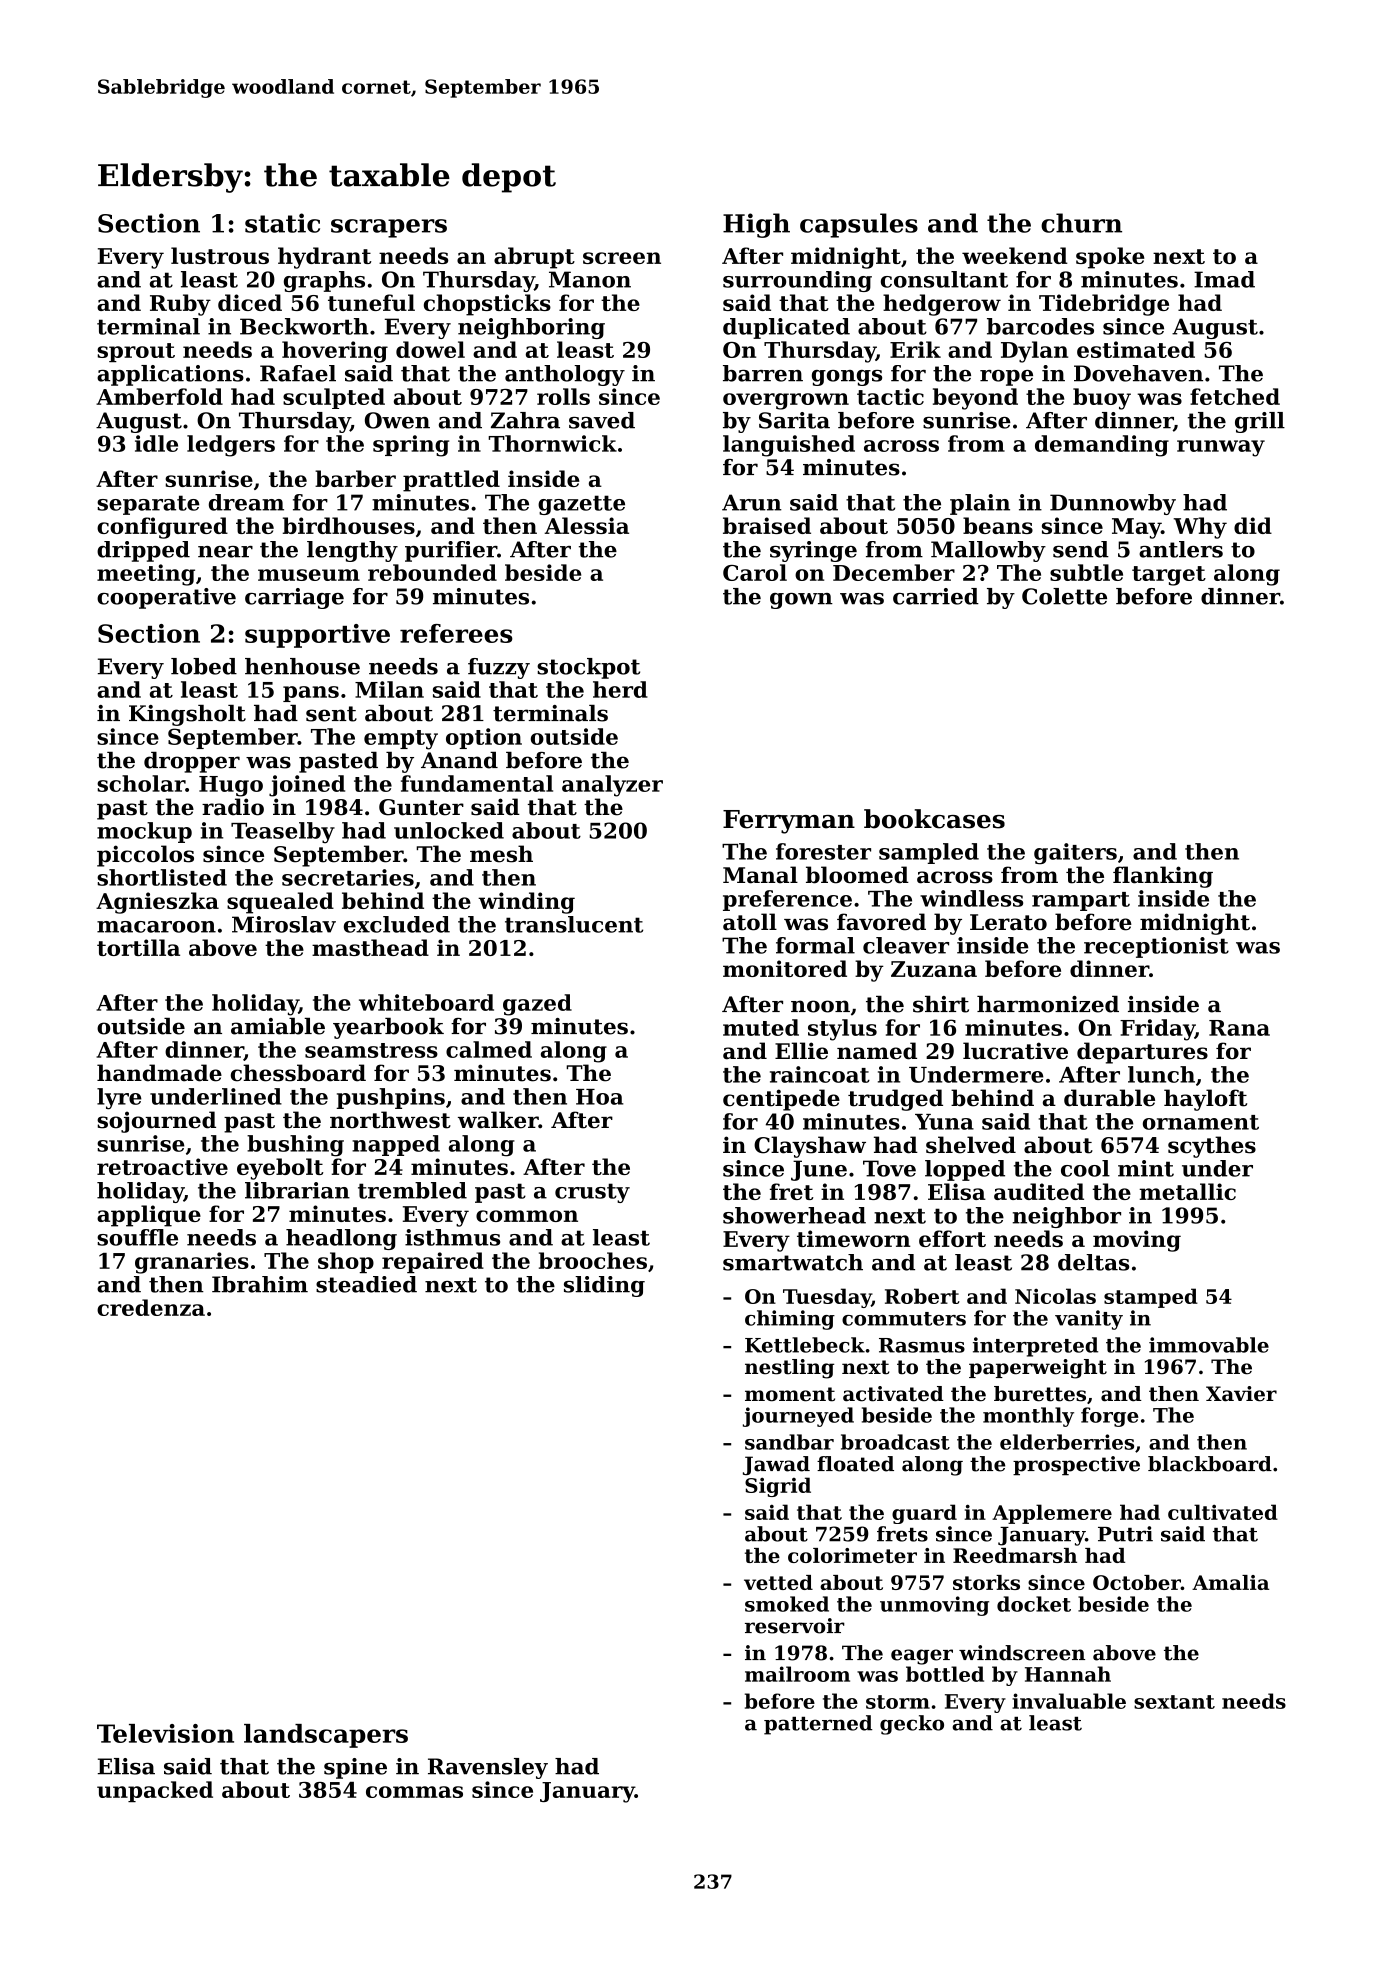  Describe the element at coordinates (1209, 1345) in the image. I see `immovable` at that location.
